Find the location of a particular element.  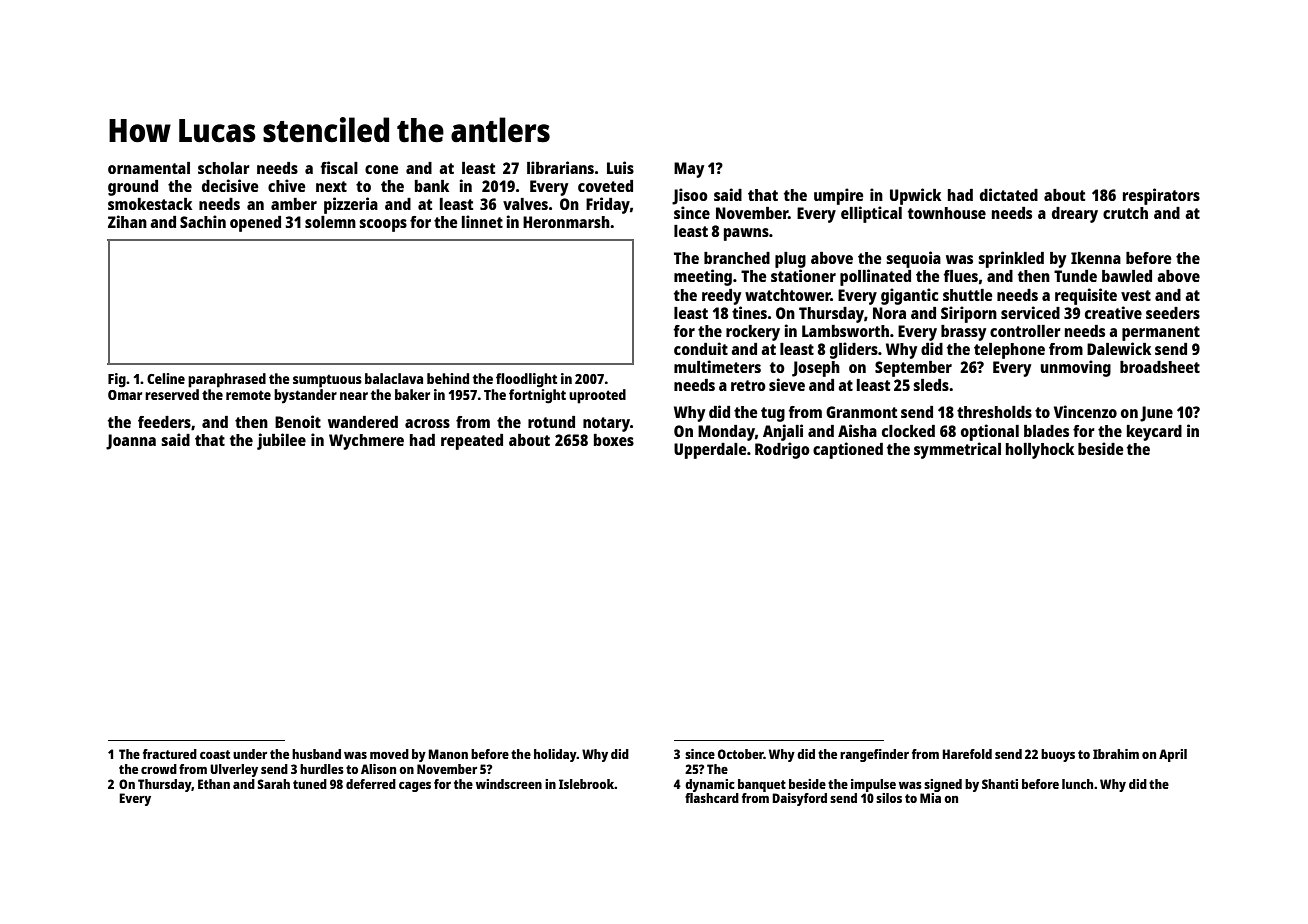

Harefold is located at coordinates (967, 754).
